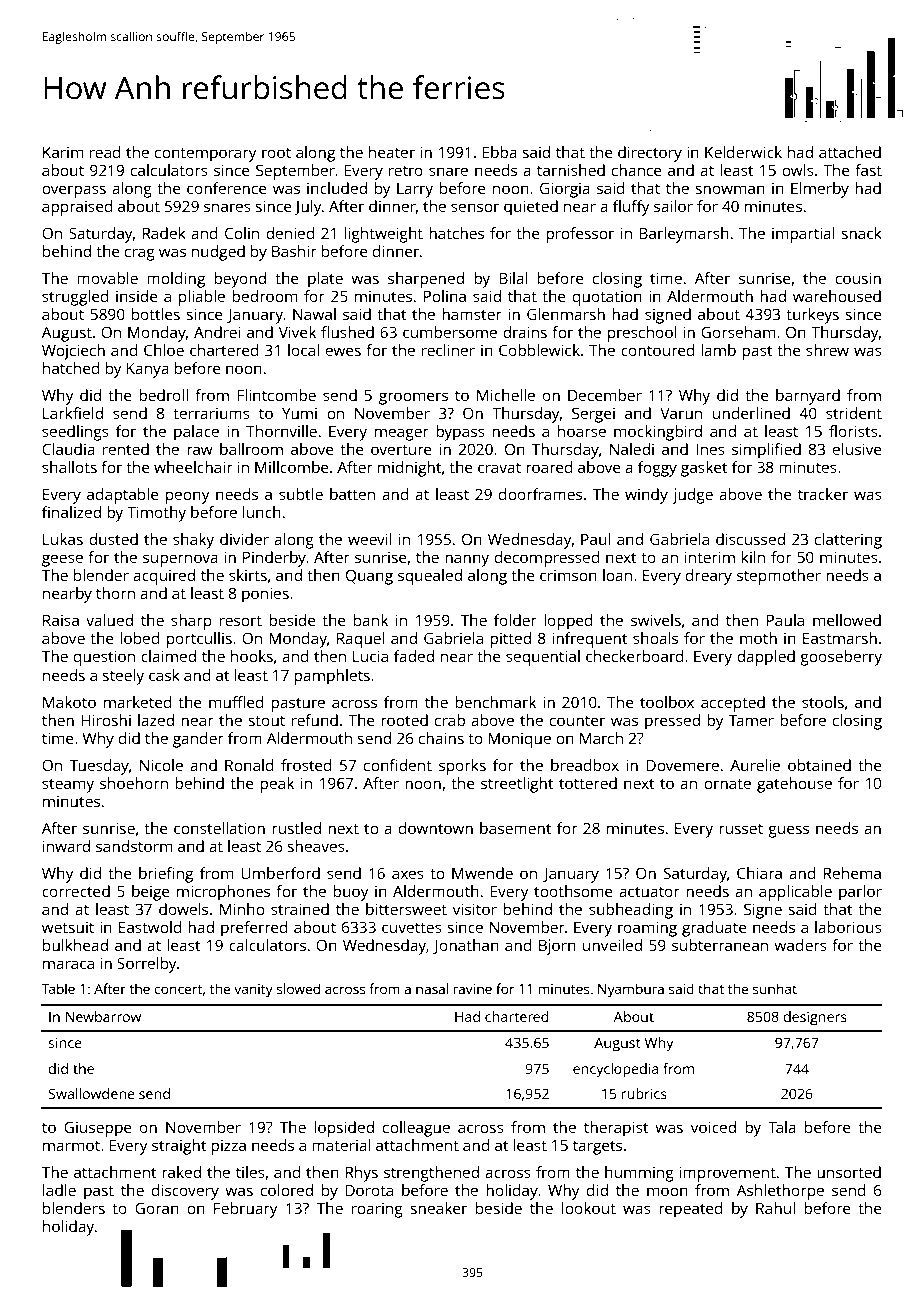  I want to click on dappled, so click(766, 658).
